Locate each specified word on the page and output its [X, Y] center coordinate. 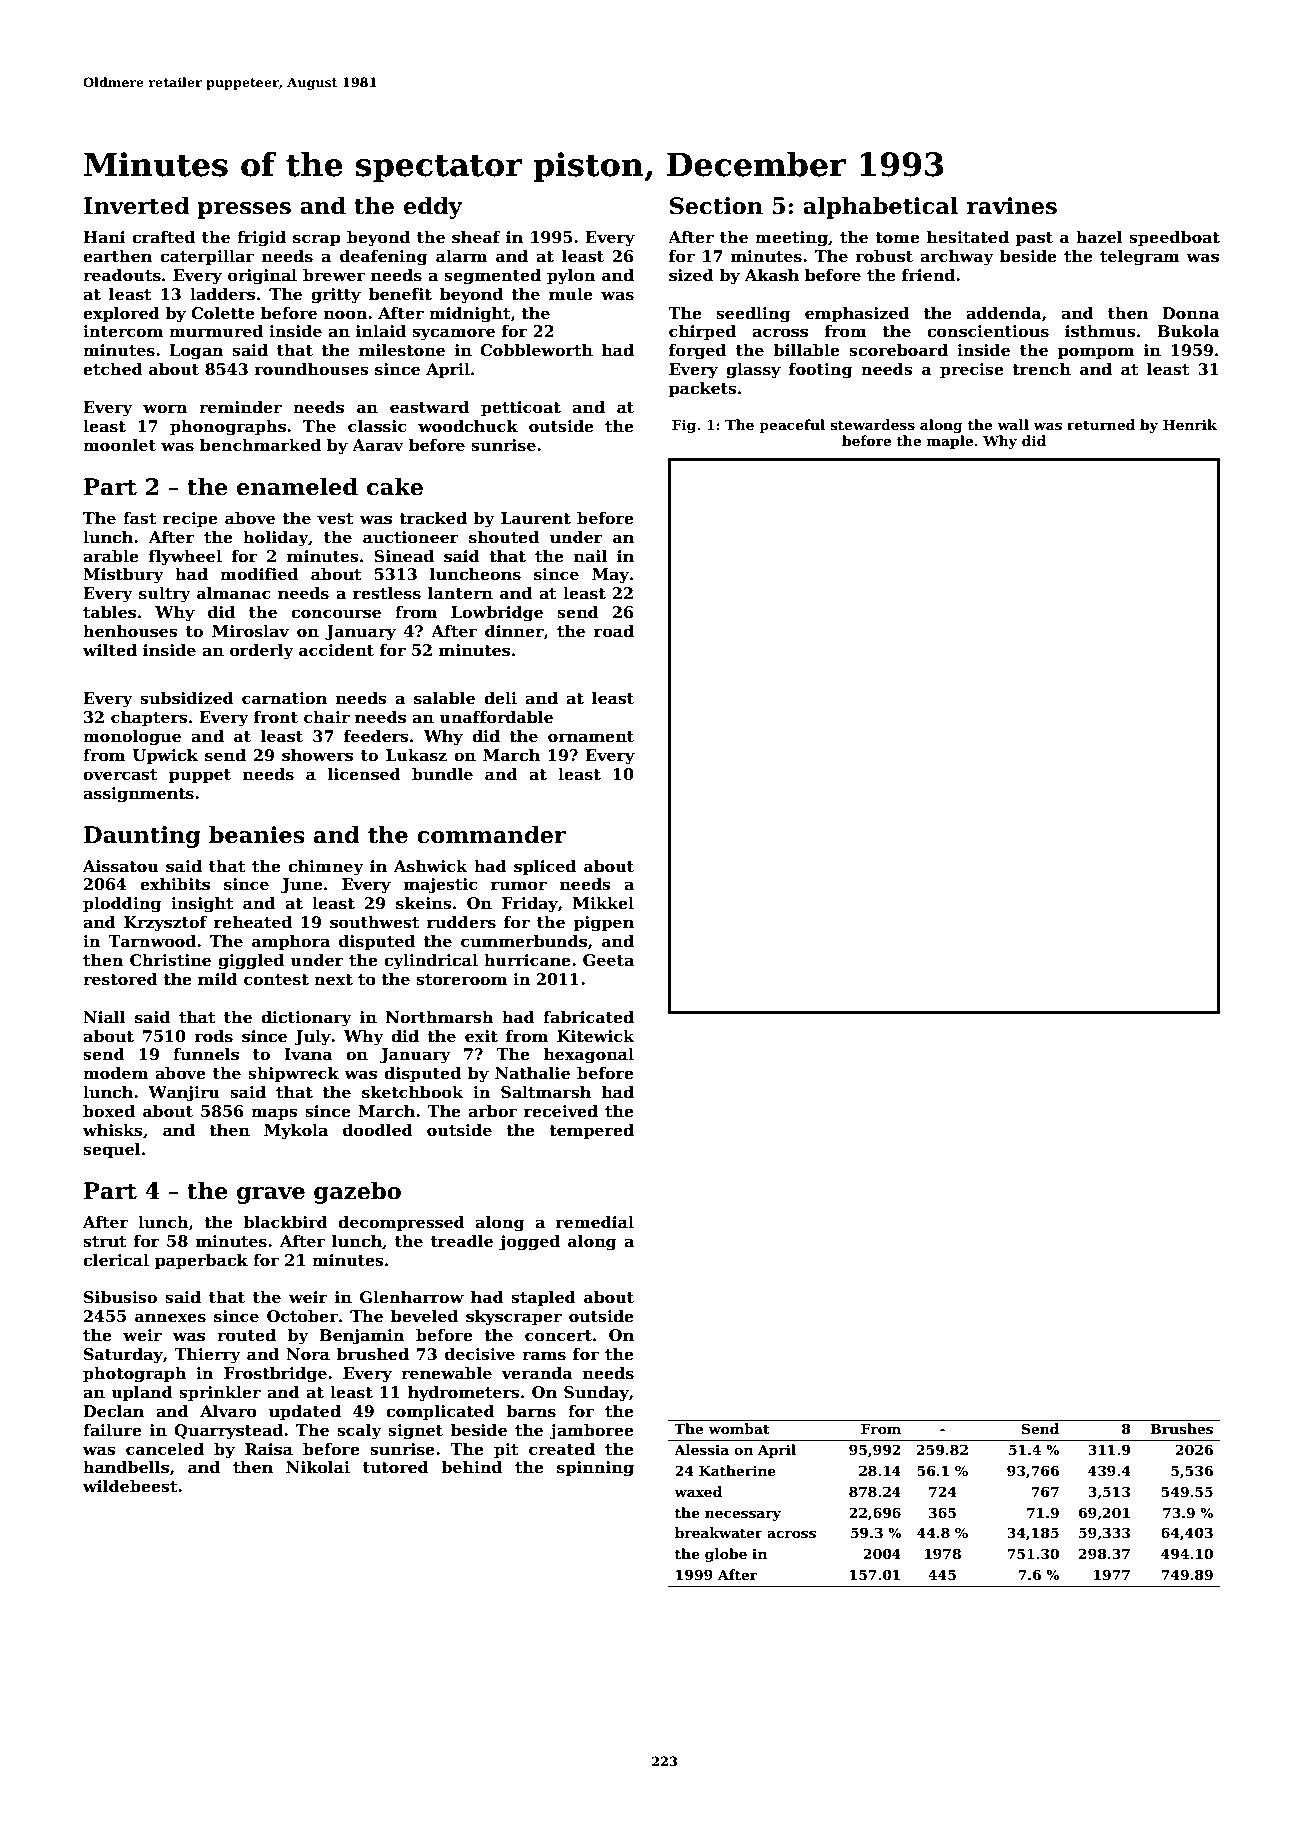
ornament [591, 737]
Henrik [1190, 424]
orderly [262, 652]
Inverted [137, 205]
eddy [433, 207]
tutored [396, 1467]
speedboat [1174, 239]
